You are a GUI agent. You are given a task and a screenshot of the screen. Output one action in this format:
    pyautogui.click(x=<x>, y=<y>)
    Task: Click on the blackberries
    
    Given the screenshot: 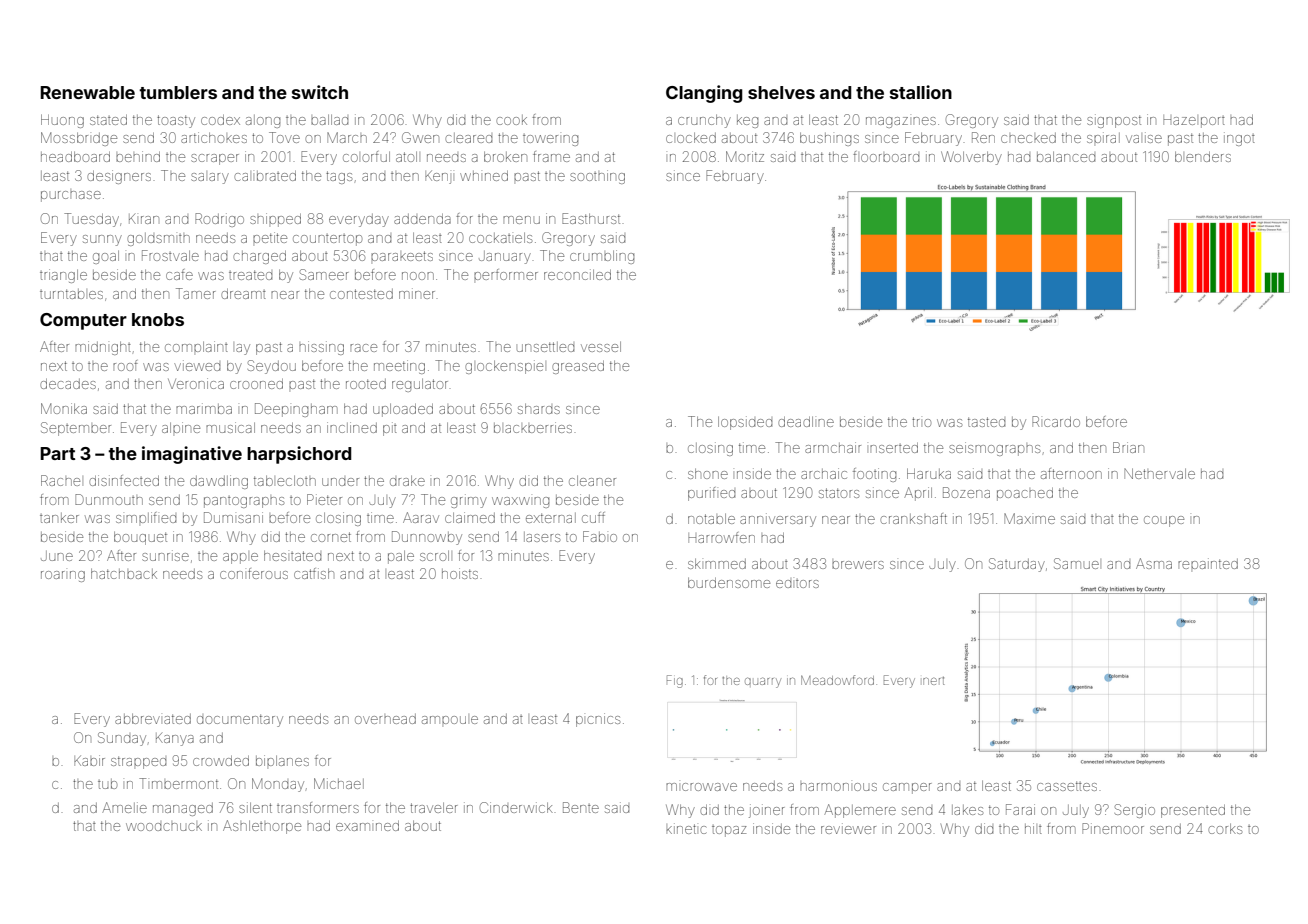 What is the action you would take?
    pyautogui.click(x=533, y=427)
